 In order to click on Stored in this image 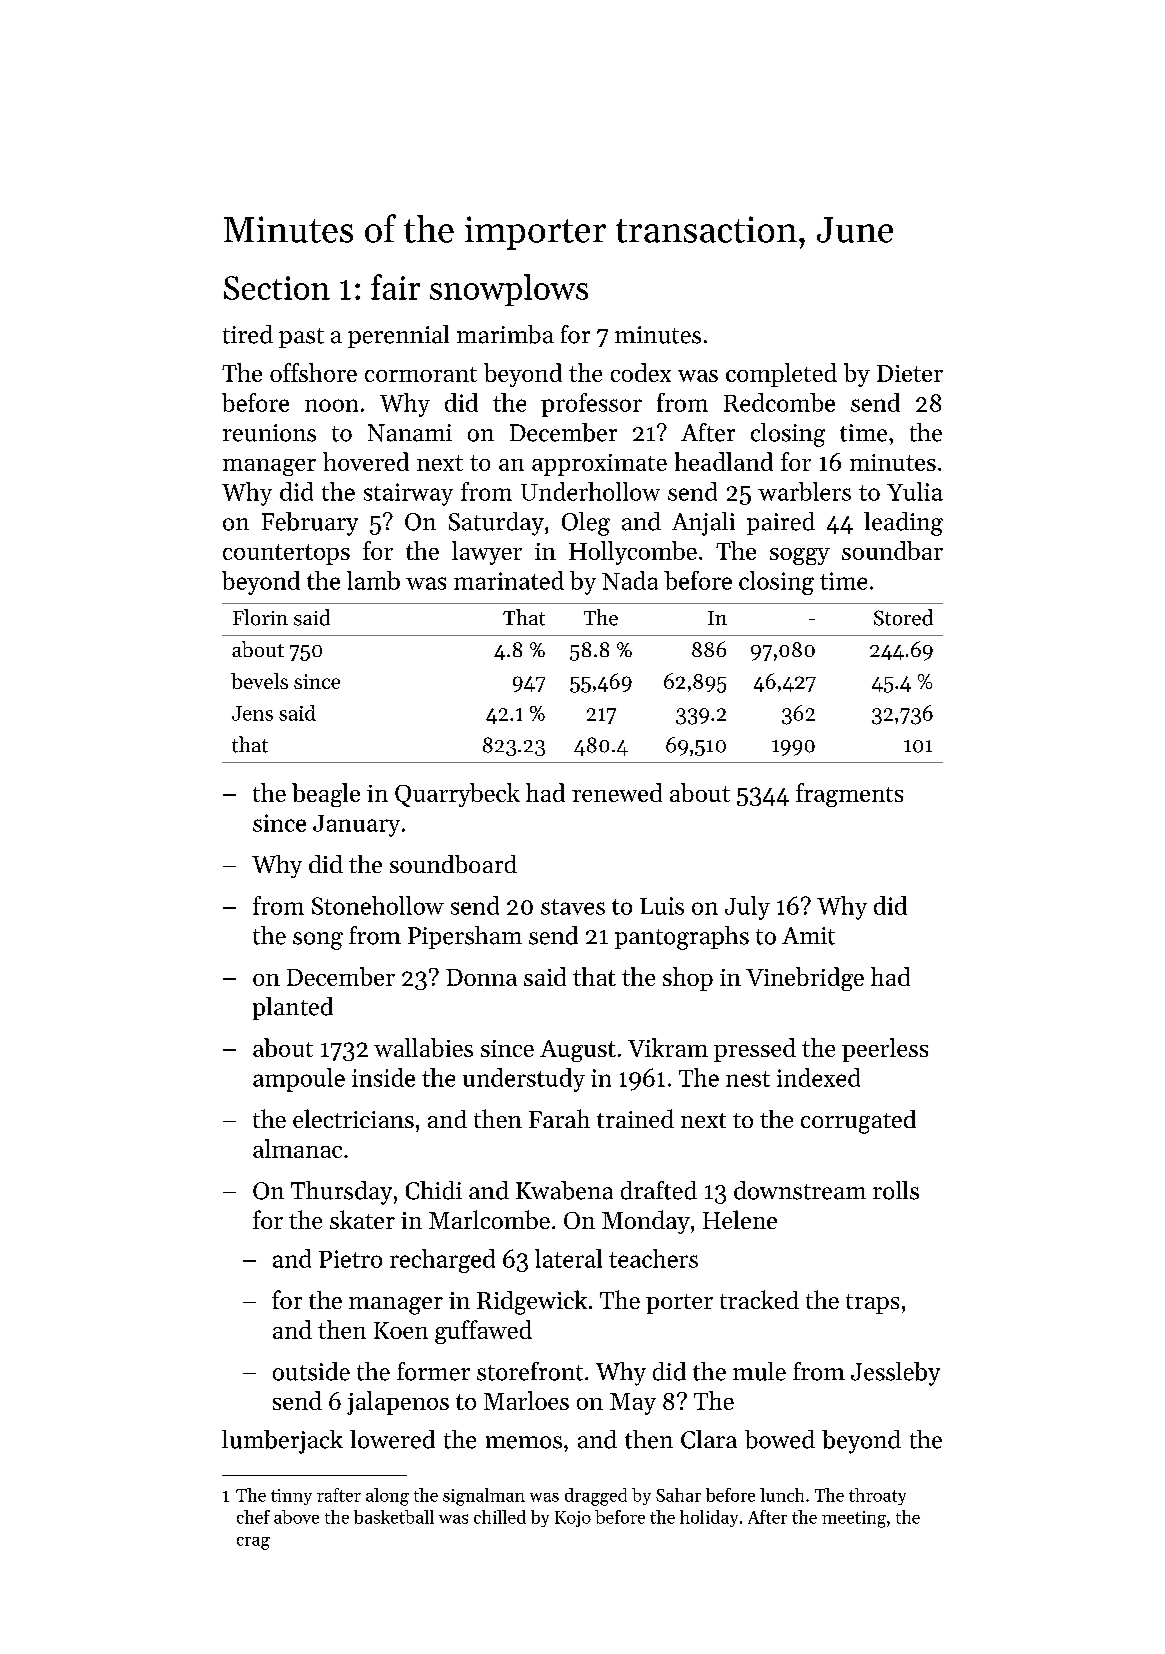, I will do `click(903, 617)`.
